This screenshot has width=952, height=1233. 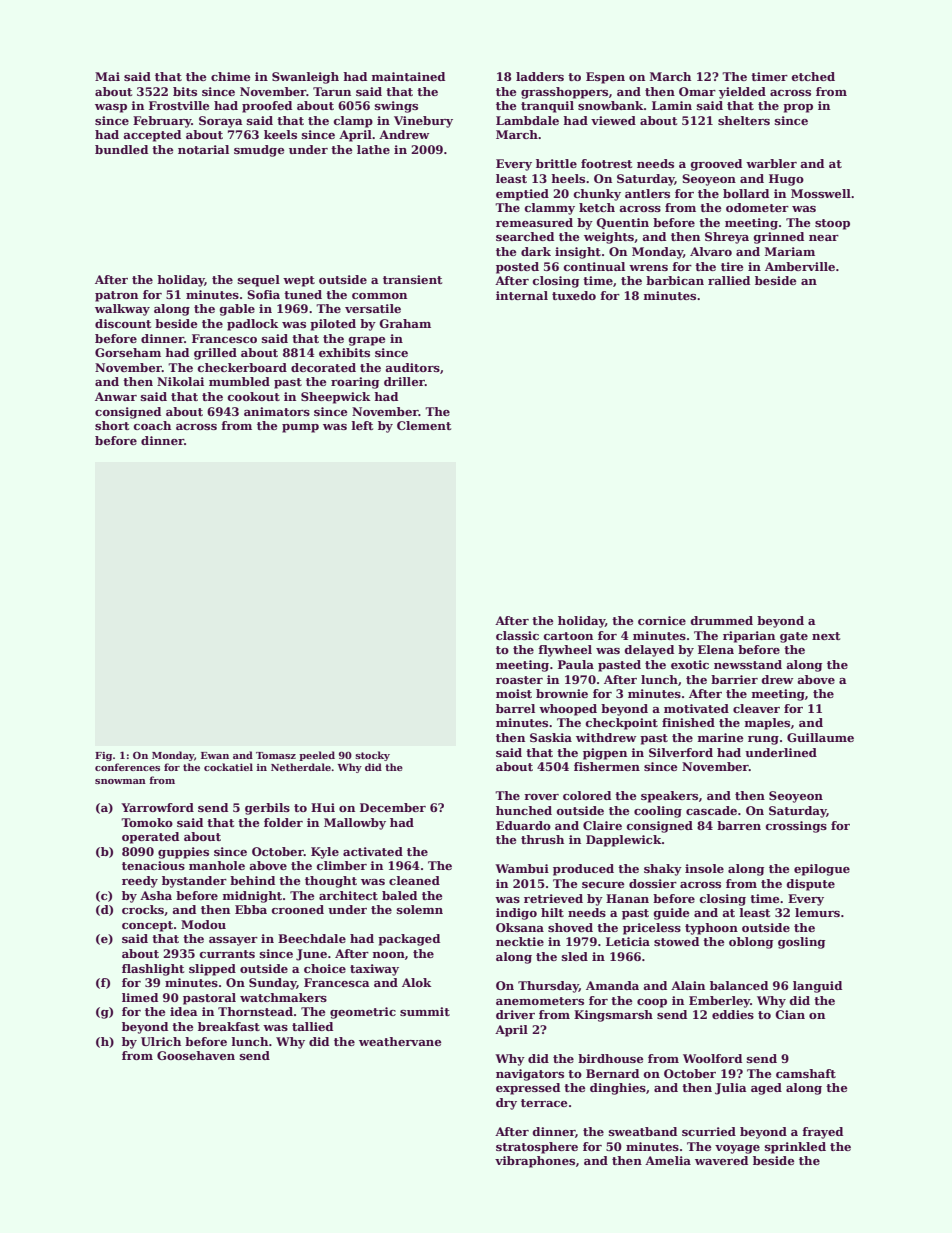 What do you see at coordinates (112, 425) in the screenshot?
I see `short` at bounding box center [112, 425].
